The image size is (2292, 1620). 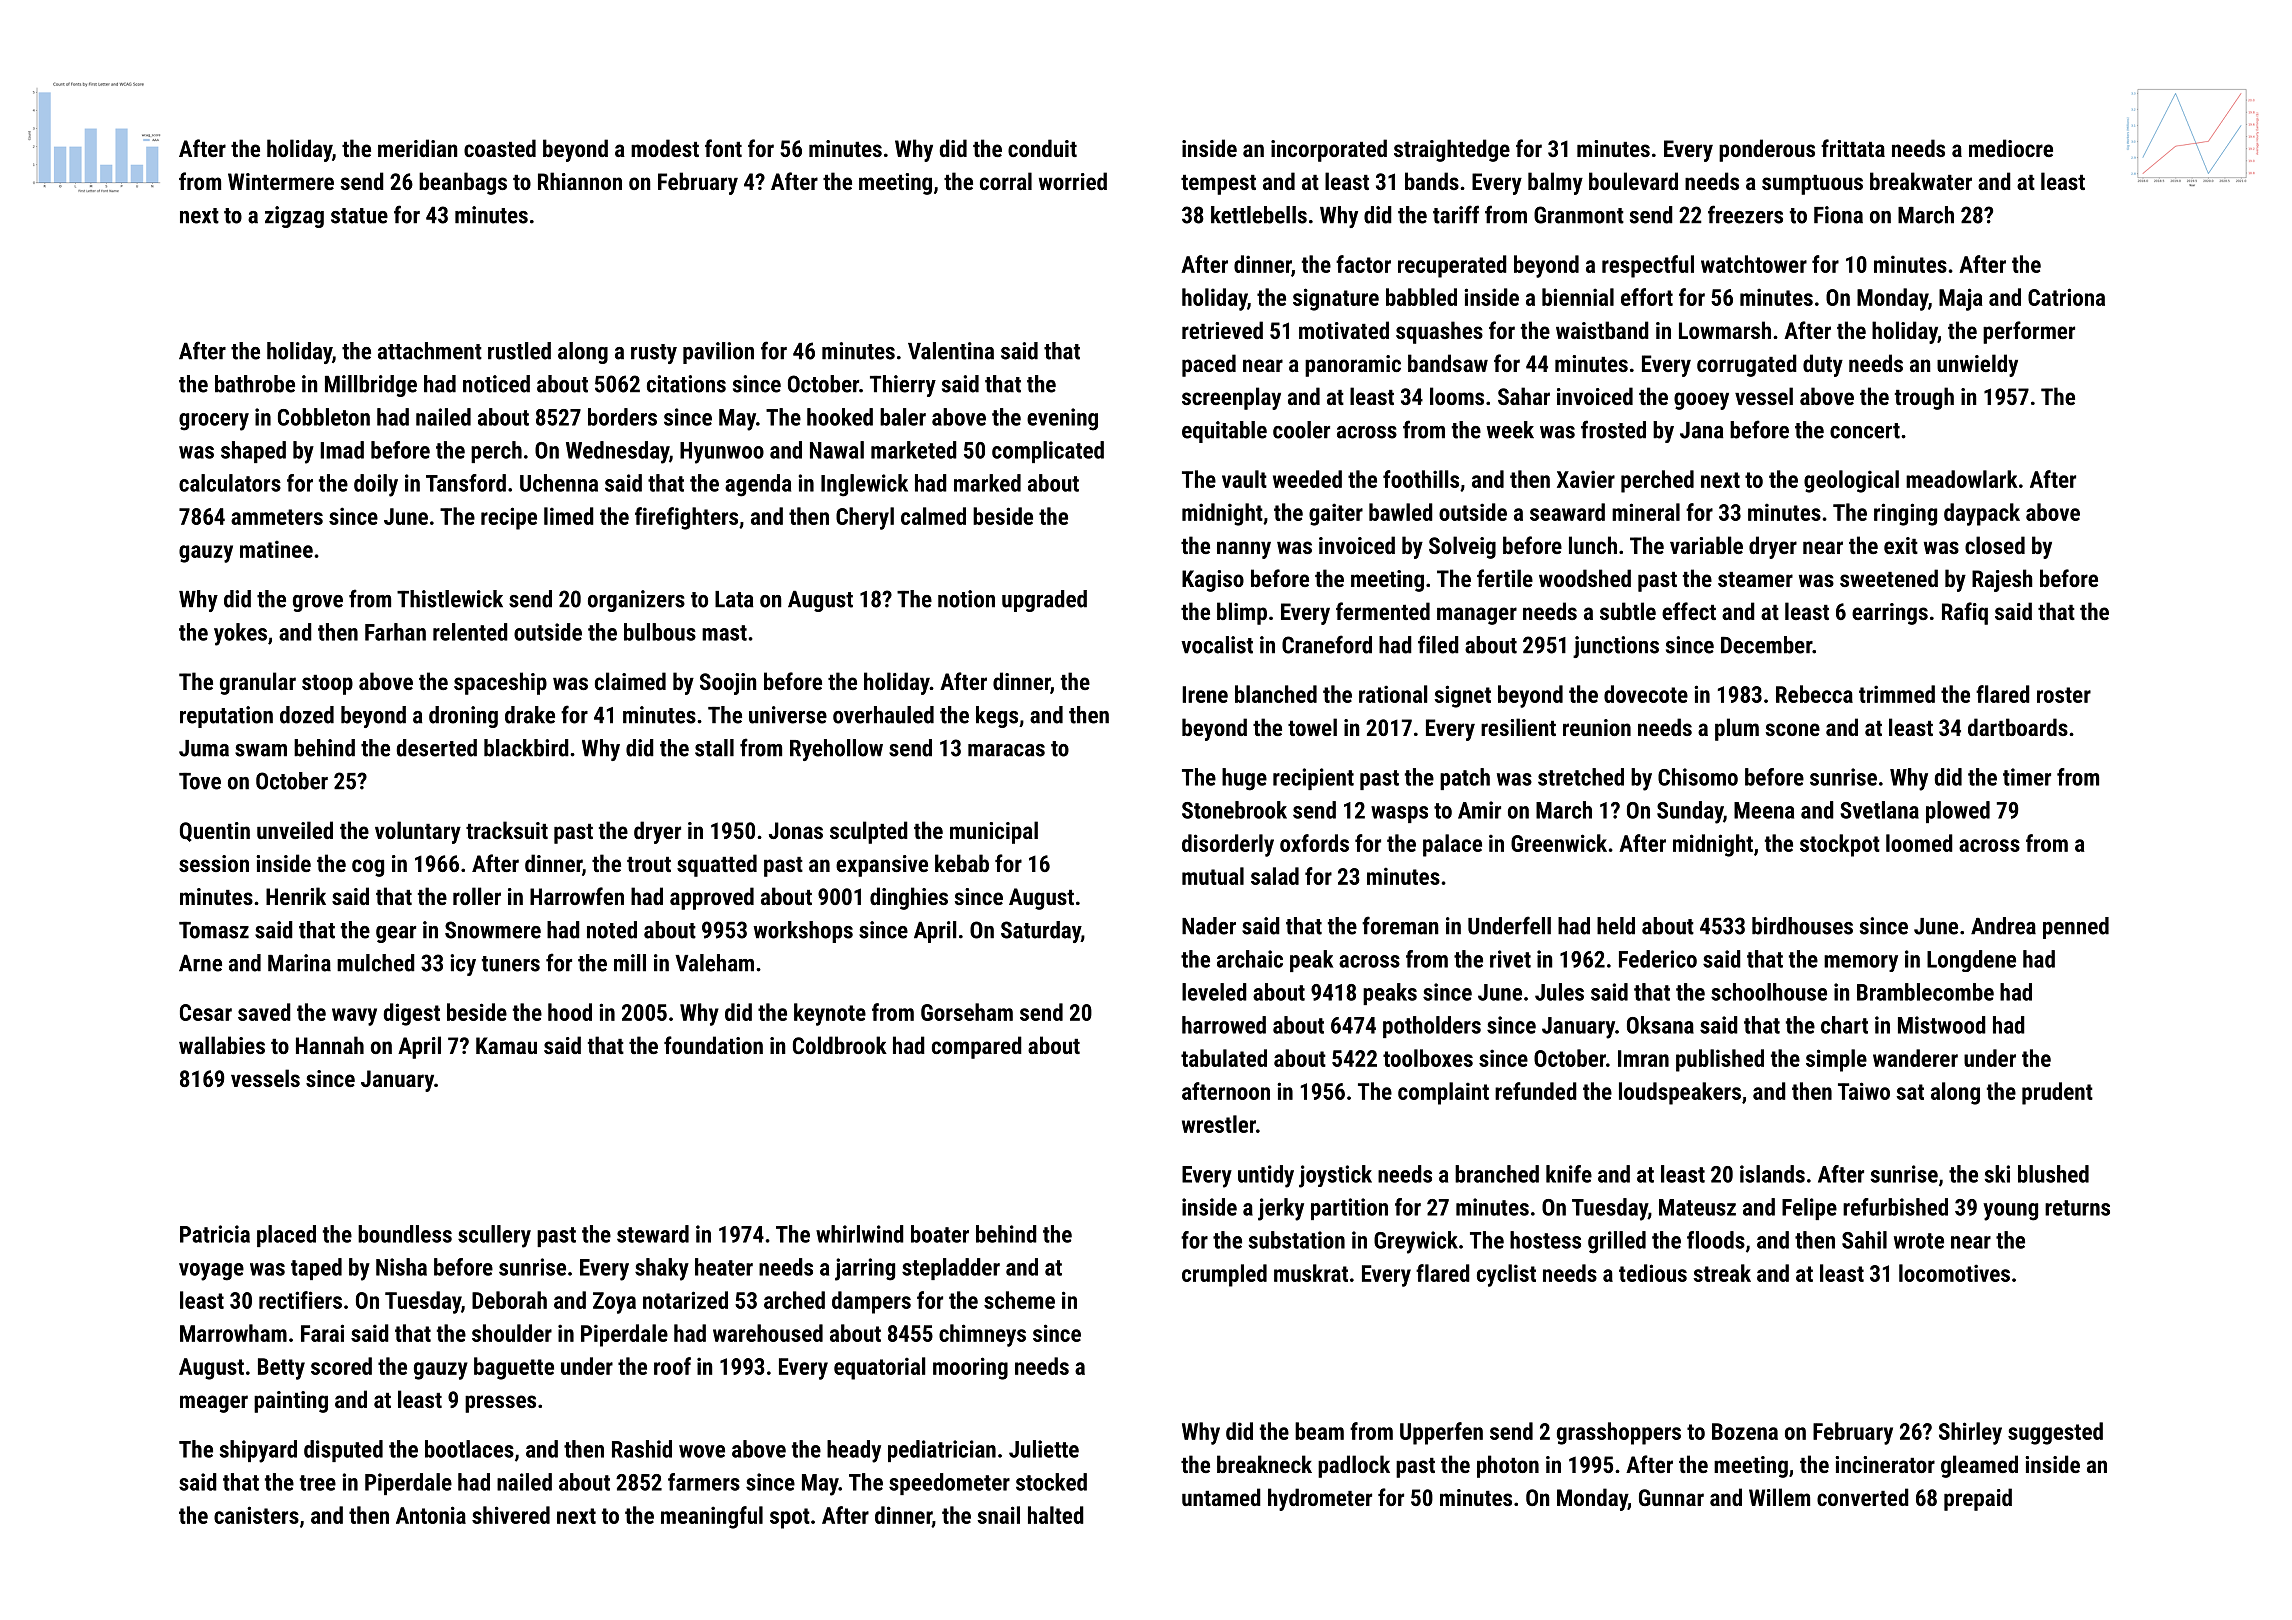 I want to click on jarring, so click(x=865, y=1269).
